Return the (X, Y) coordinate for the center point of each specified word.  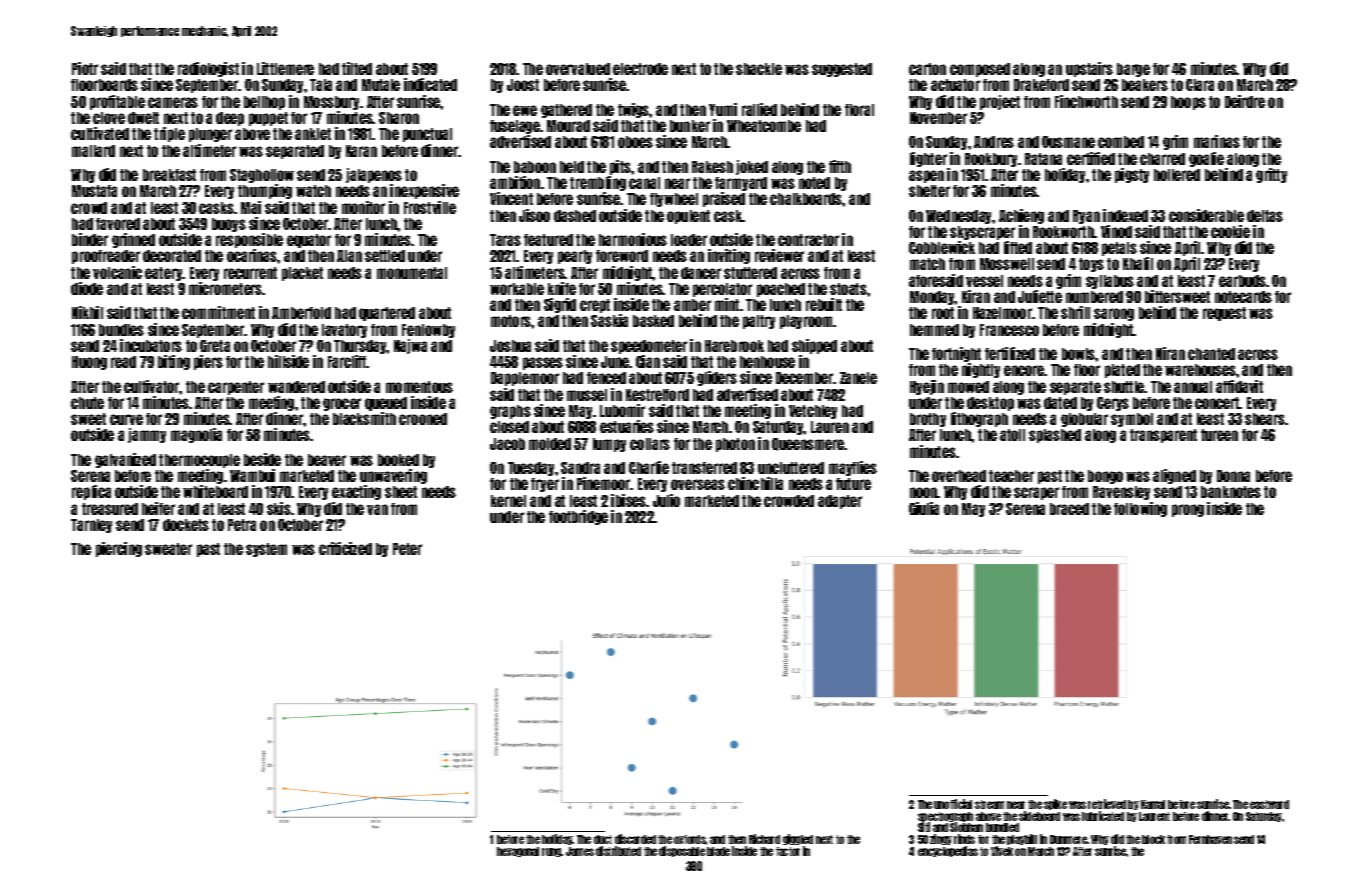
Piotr (85, 68)
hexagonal (518, 852)
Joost (523, 85)
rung (552, 852)
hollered (1177, 175)
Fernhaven (1210, 839)
